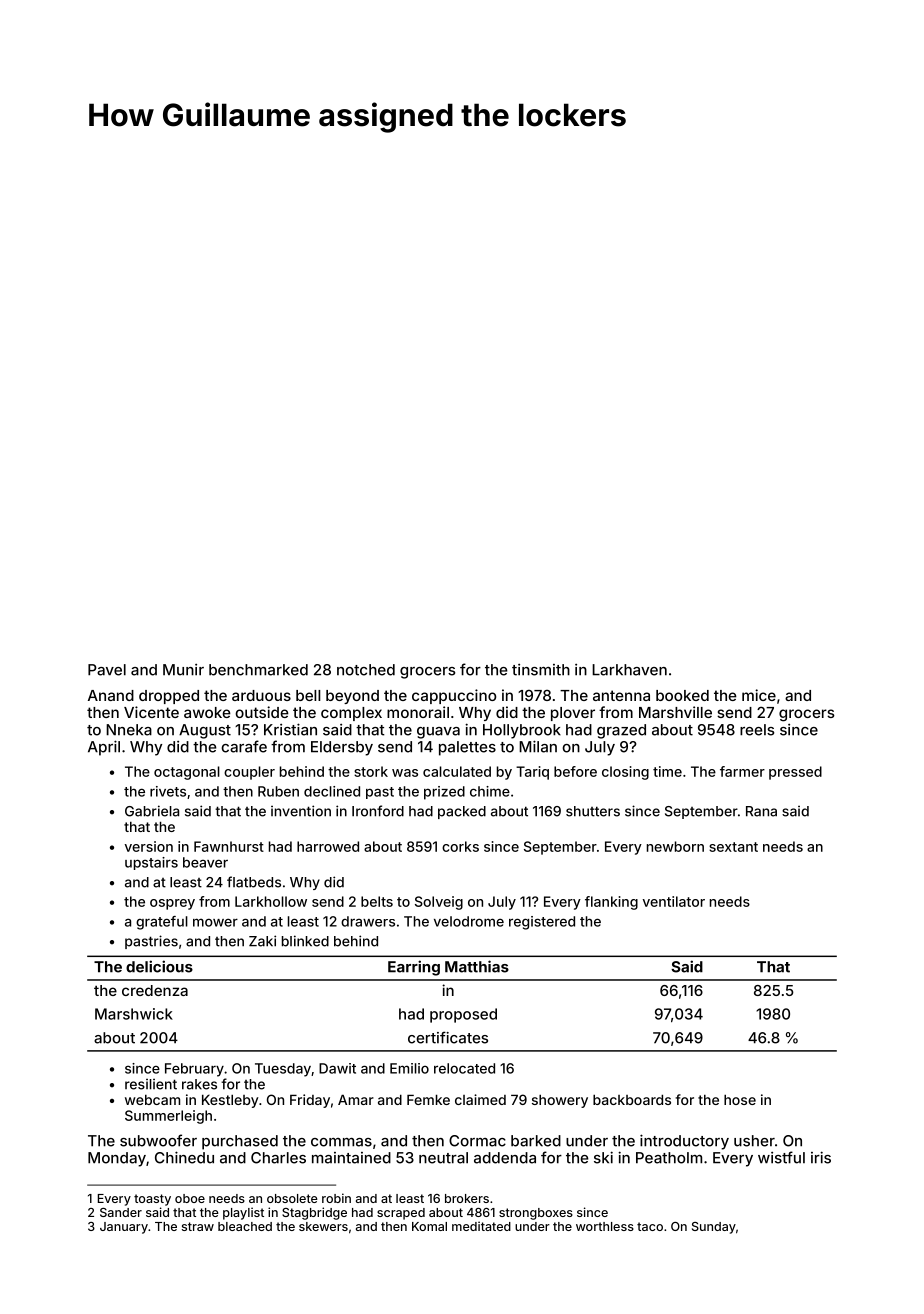 This screenshot has height=1314, width=924. I want to click on Friday, so click(310, 1101).
